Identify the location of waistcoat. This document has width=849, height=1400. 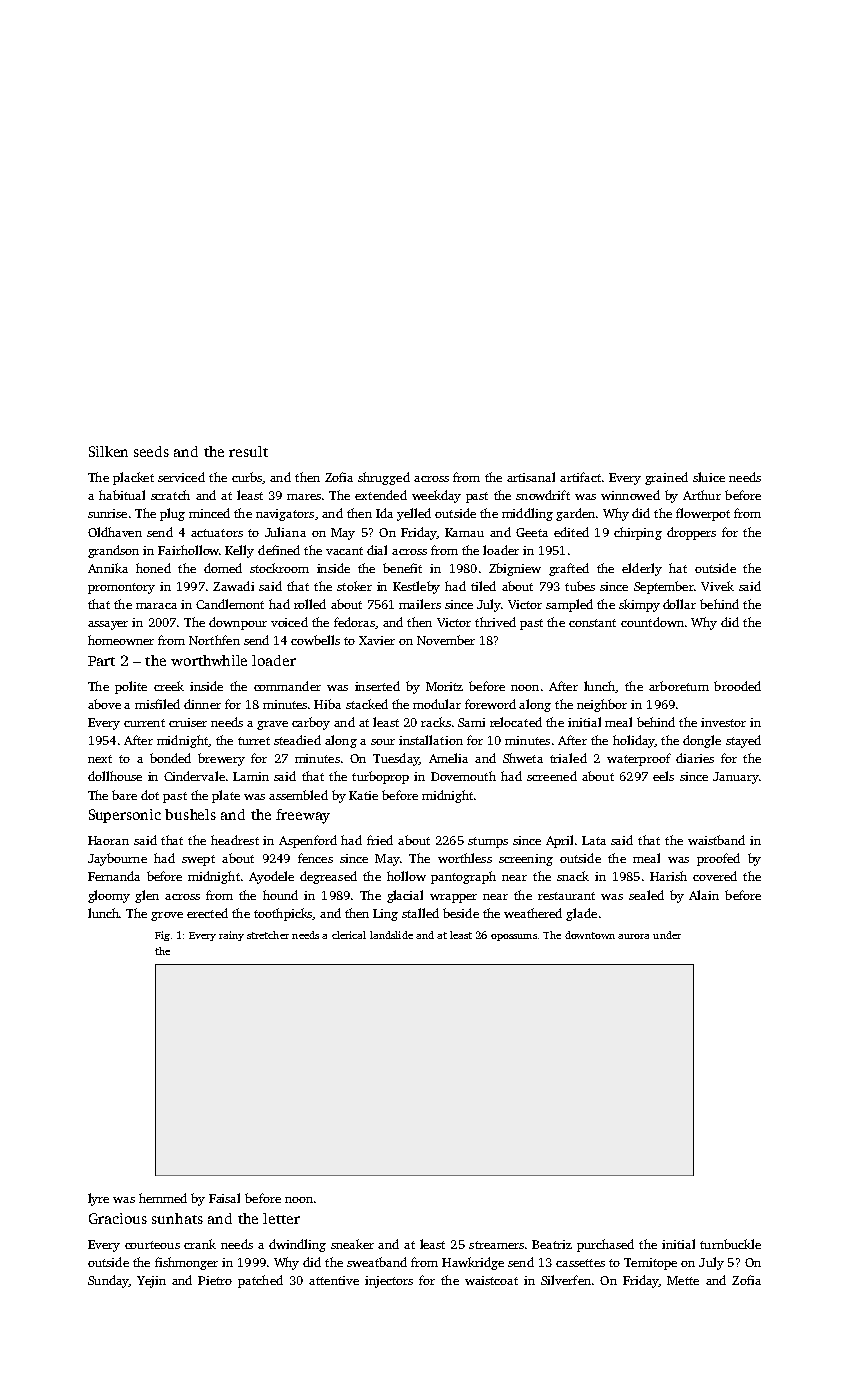
(491, 1280).
